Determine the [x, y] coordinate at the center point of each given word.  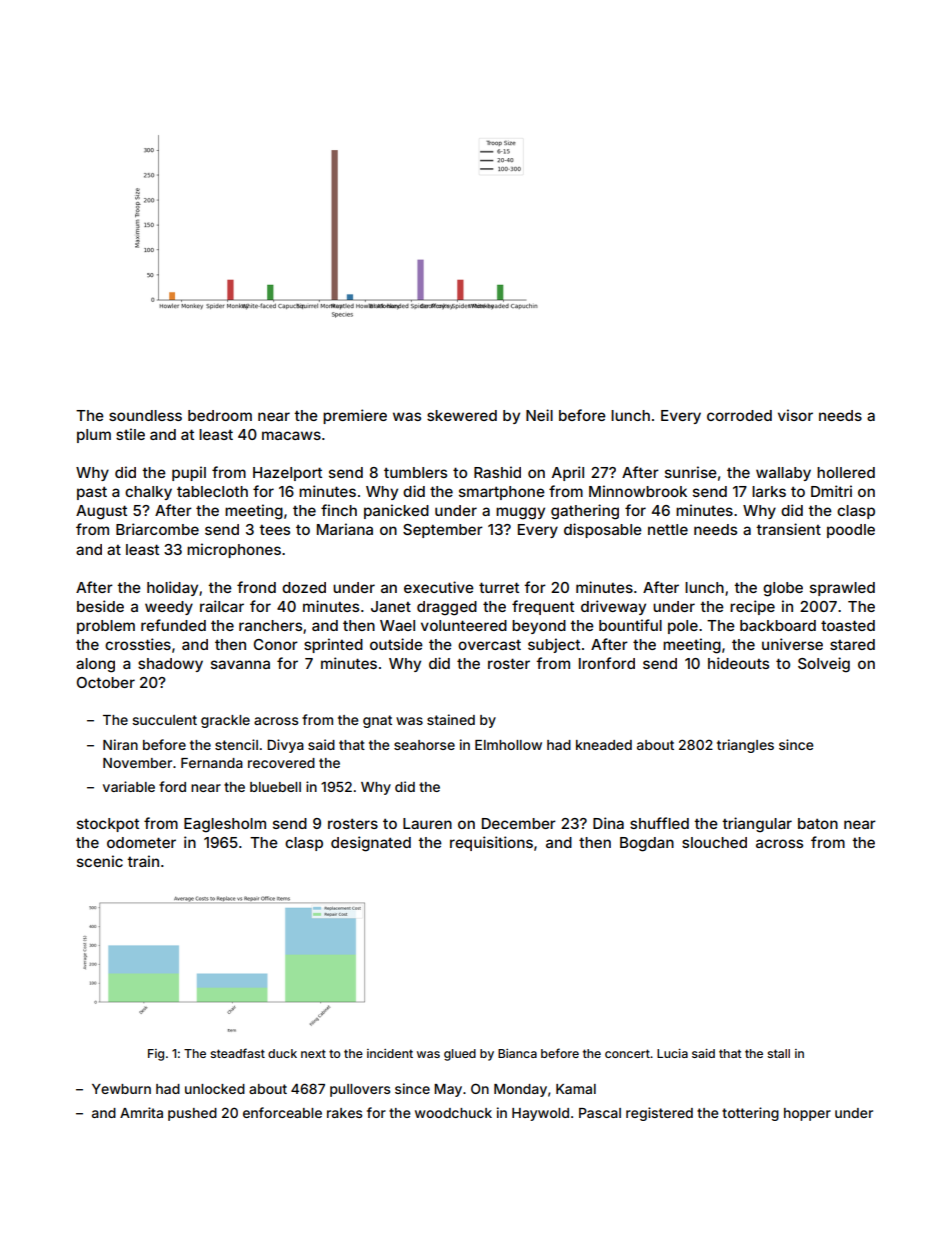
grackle [225, 721]
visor [795, 415]
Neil [539, 415]
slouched [714, 842]
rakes [345, 1113]
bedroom [220, 415]
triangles [745, 746]
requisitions [491, 843]
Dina [608, 823]
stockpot [108, 825]
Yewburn [121, 1089]
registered [659, 1114]
